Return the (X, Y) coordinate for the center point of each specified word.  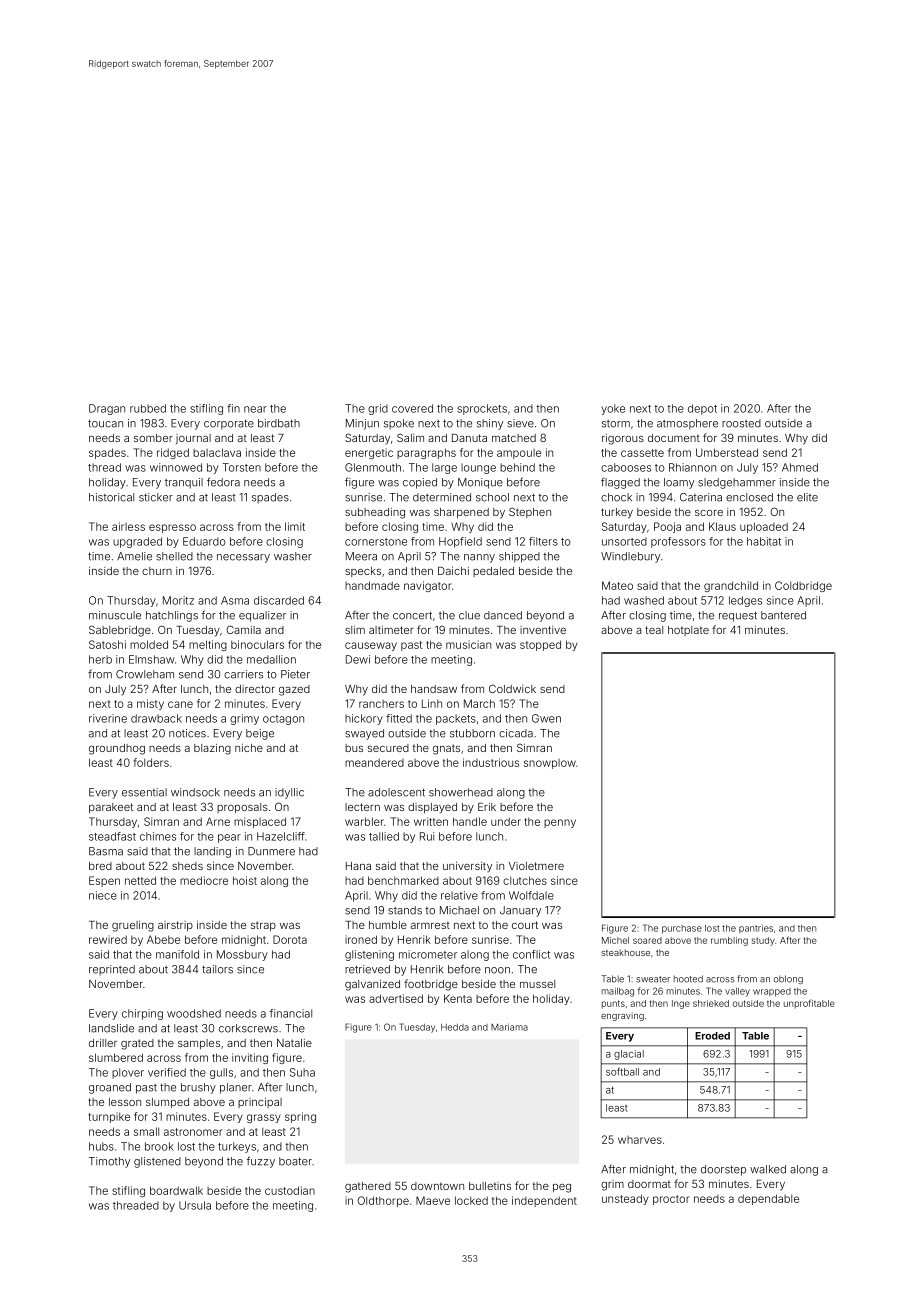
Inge (681, 1004)
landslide (111, 1028)
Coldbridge (803, 586)
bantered (783, 615)
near (255, 409)
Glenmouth (373, 467)
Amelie (134, 556)
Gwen (546, 718)
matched (514, 438)
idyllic (289, 793)
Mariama (509, 1027)
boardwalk (176, 1190)
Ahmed (800, 467)
